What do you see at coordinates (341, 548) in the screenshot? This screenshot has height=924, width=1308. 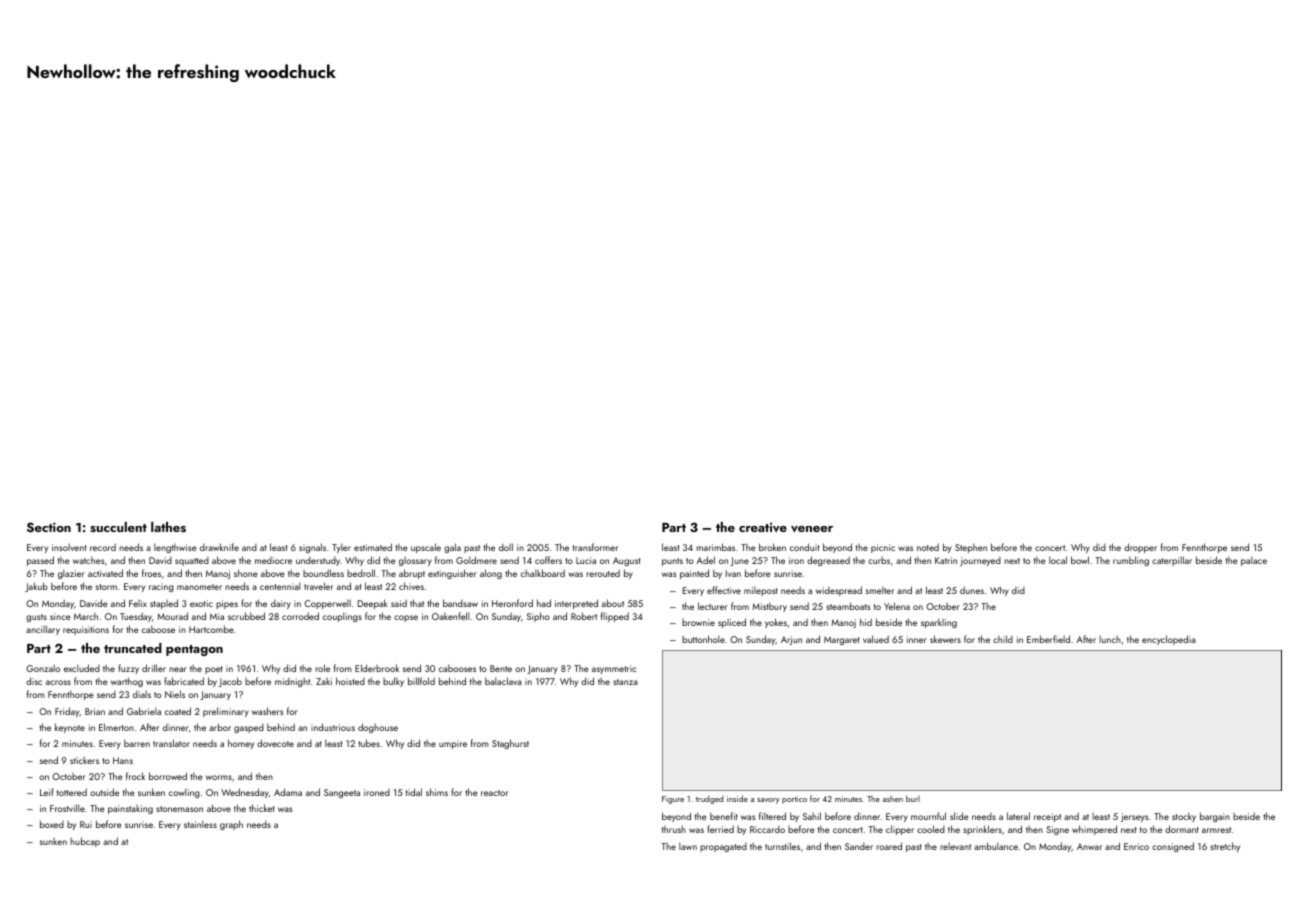 I see `Tyler` at bounding box center [341, 548].
